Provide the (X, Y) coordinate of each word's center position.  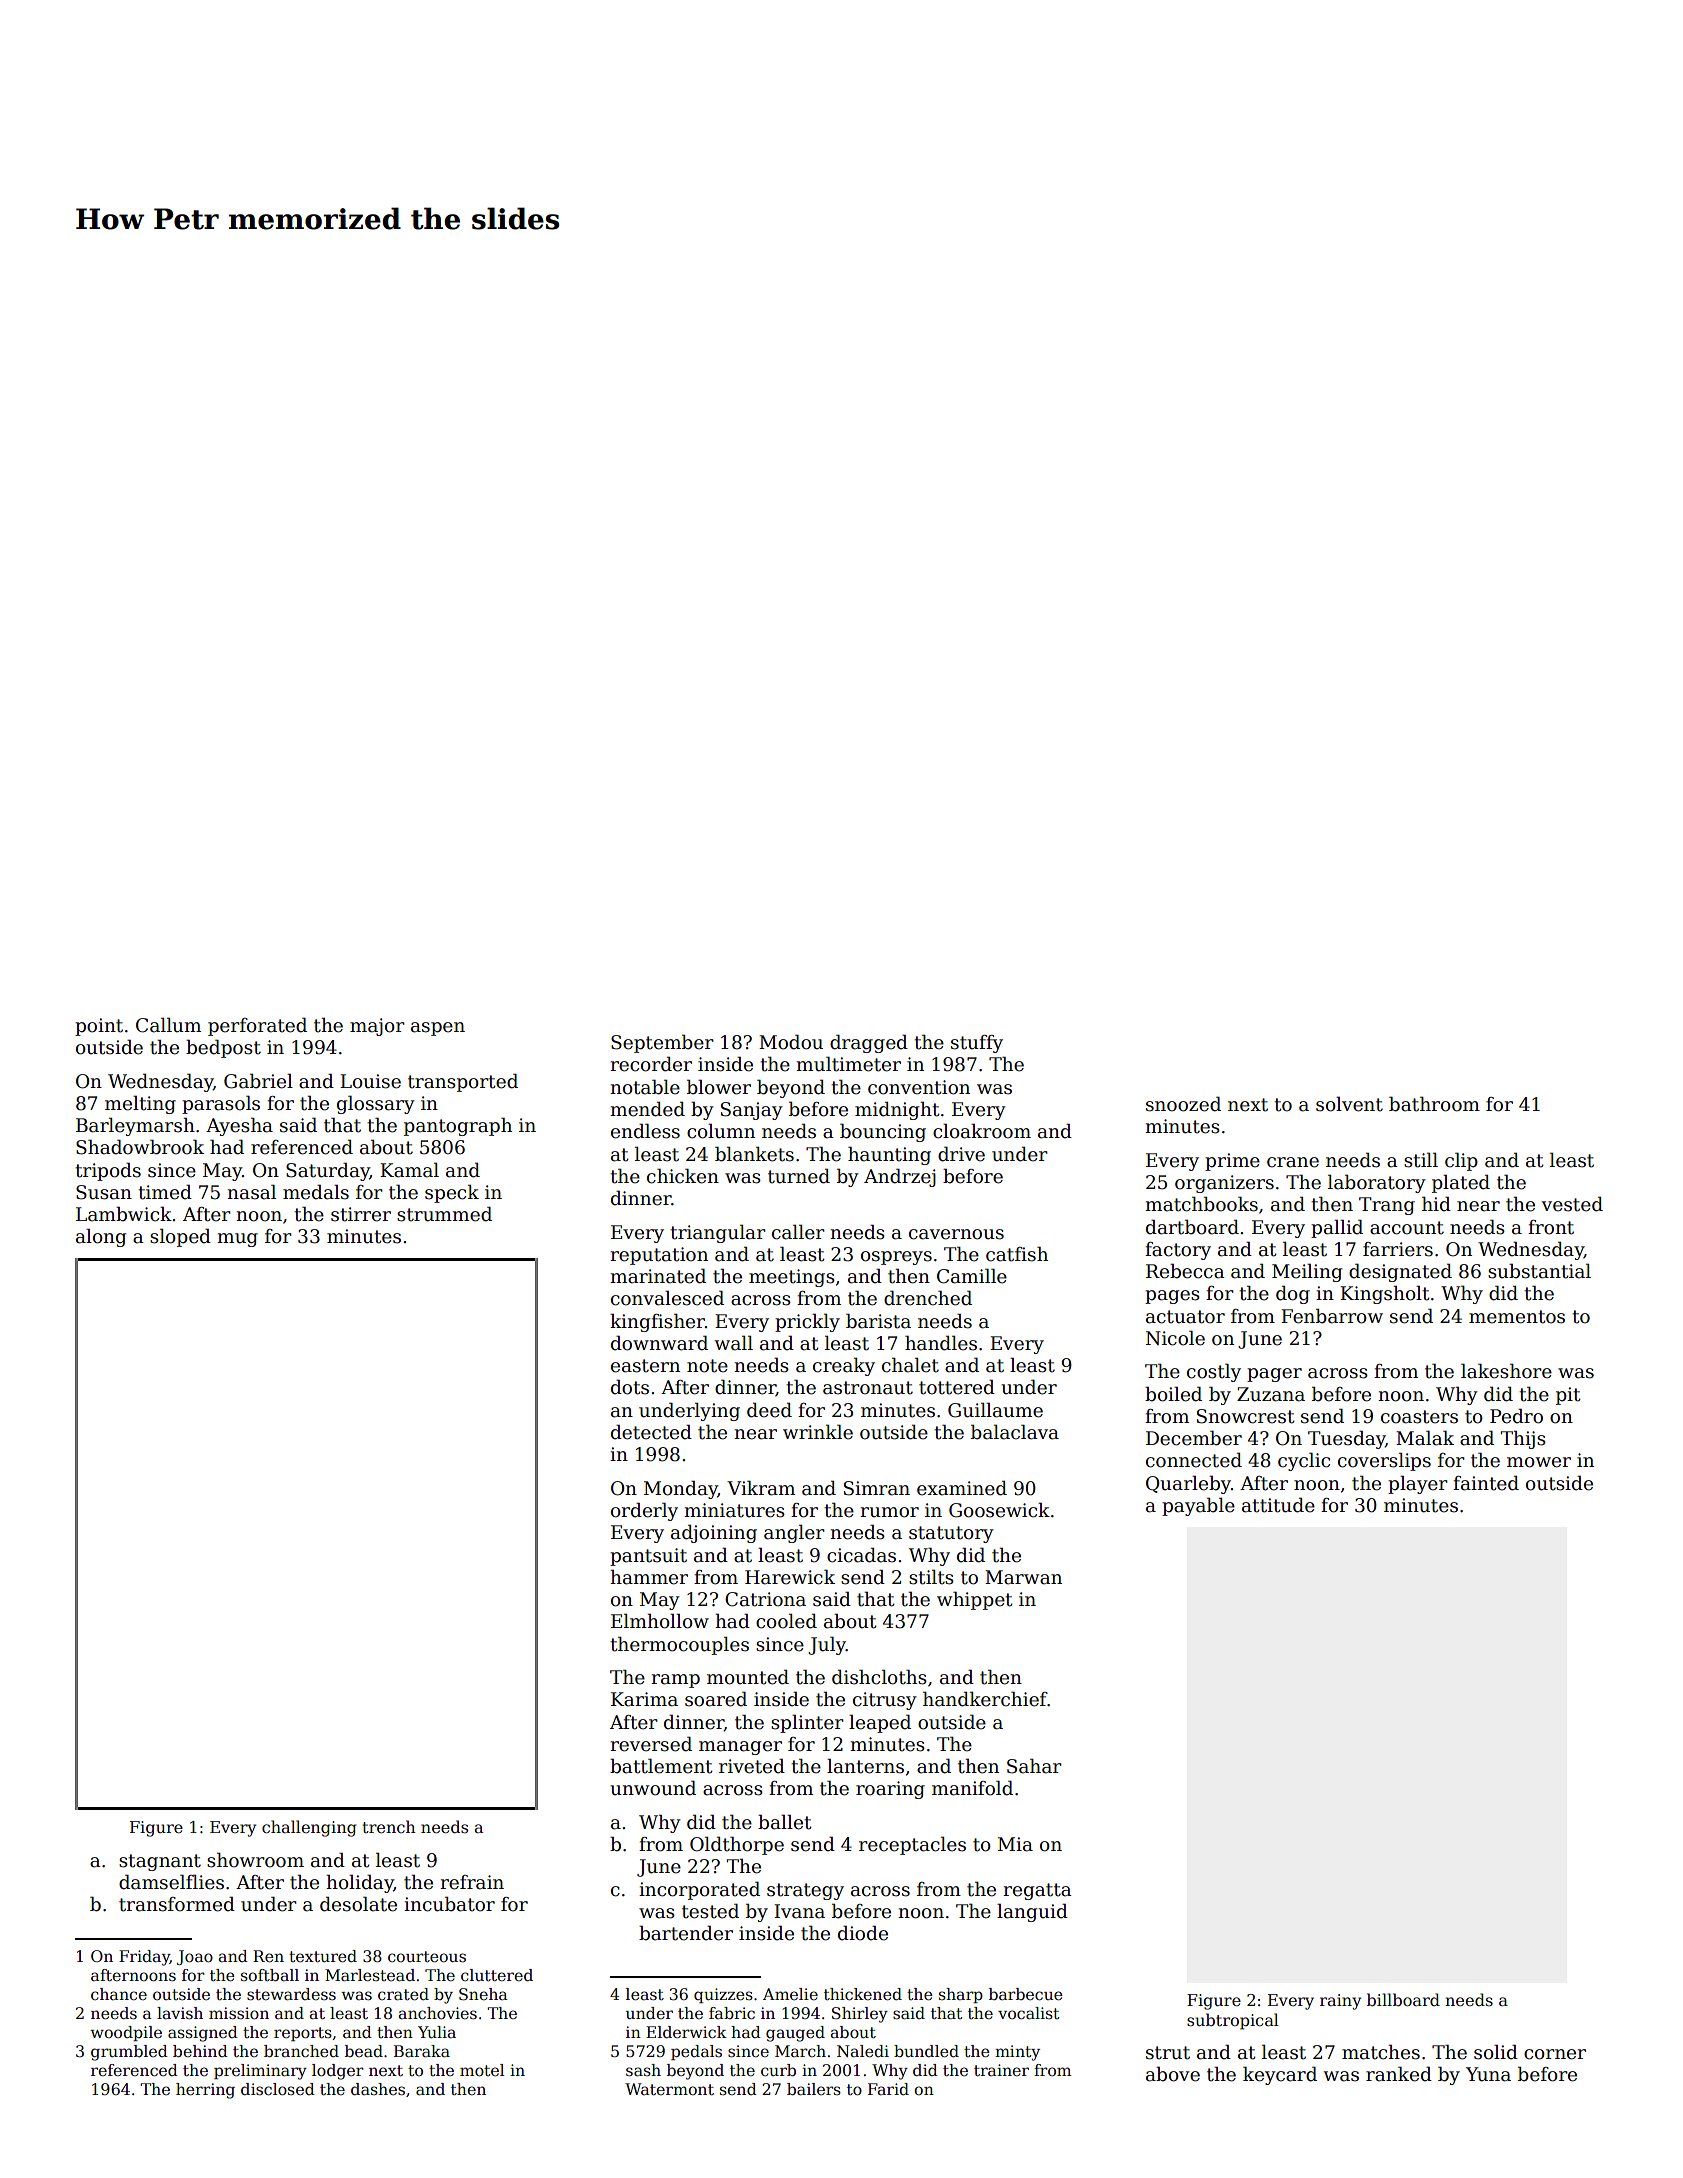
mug (237, 1240)
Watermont (669, 2089)
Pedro (1516, 1416)
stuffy (977, 1044)
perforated (257, 1026)
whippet (975, 1600)
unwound (653, 1788)
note (707, 1366)
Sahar (1034, 1766)
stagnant (160, 1862)
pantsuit (648, 1557)
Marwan (1023, 1577)
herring (205, 2091)
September (662, 1043)
